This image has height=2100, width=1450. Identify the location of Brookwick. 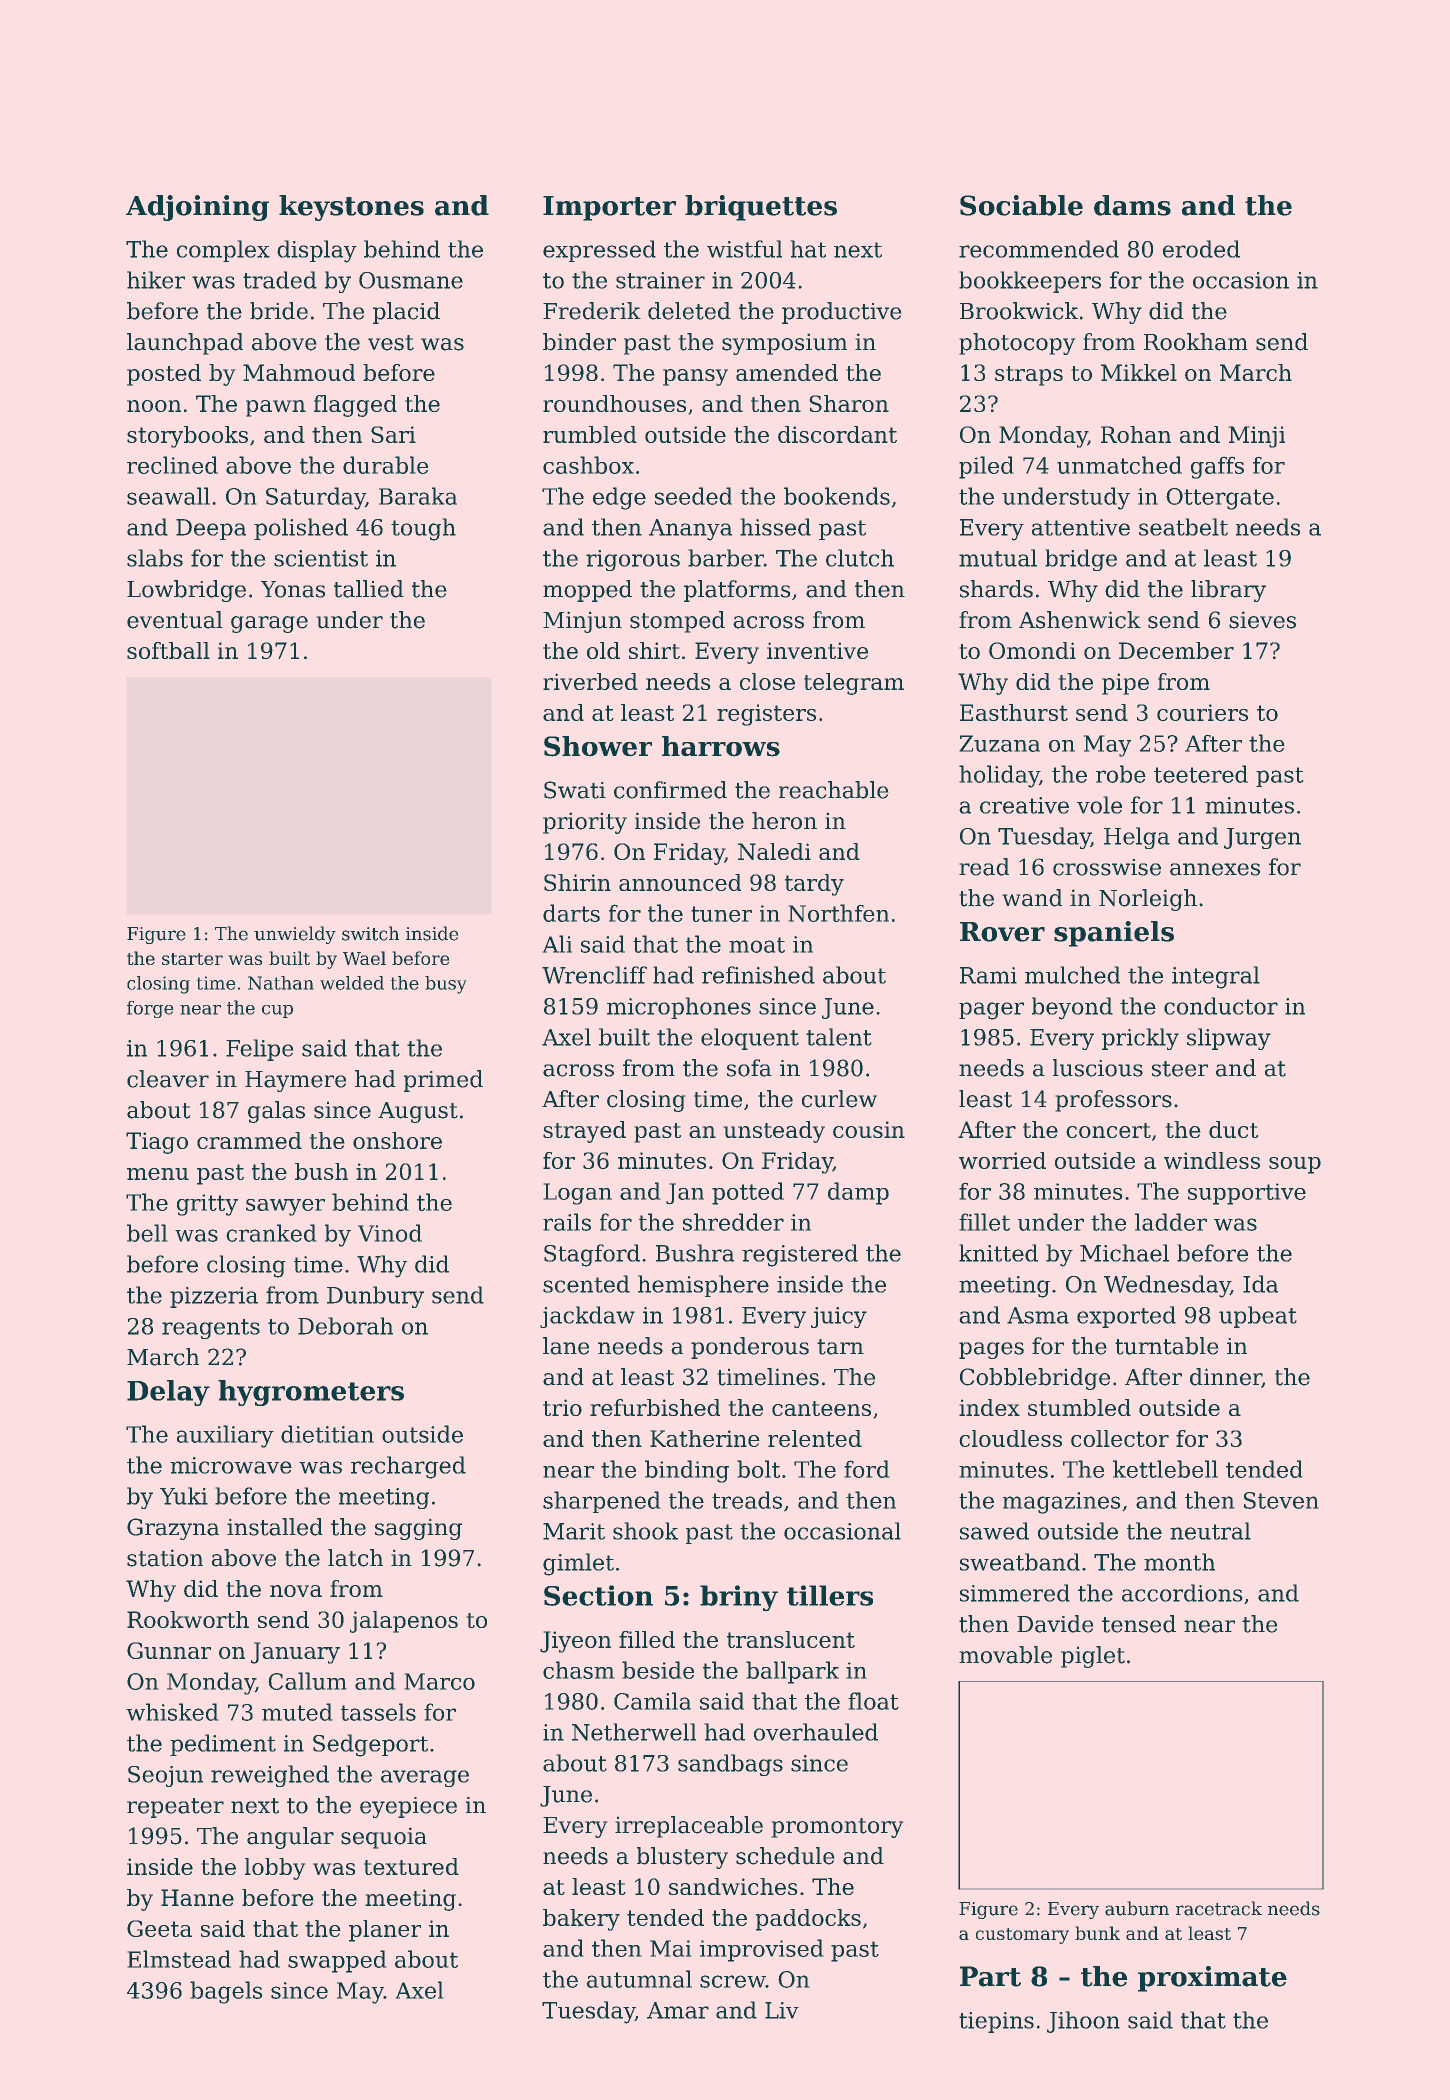
(1019, 311).
